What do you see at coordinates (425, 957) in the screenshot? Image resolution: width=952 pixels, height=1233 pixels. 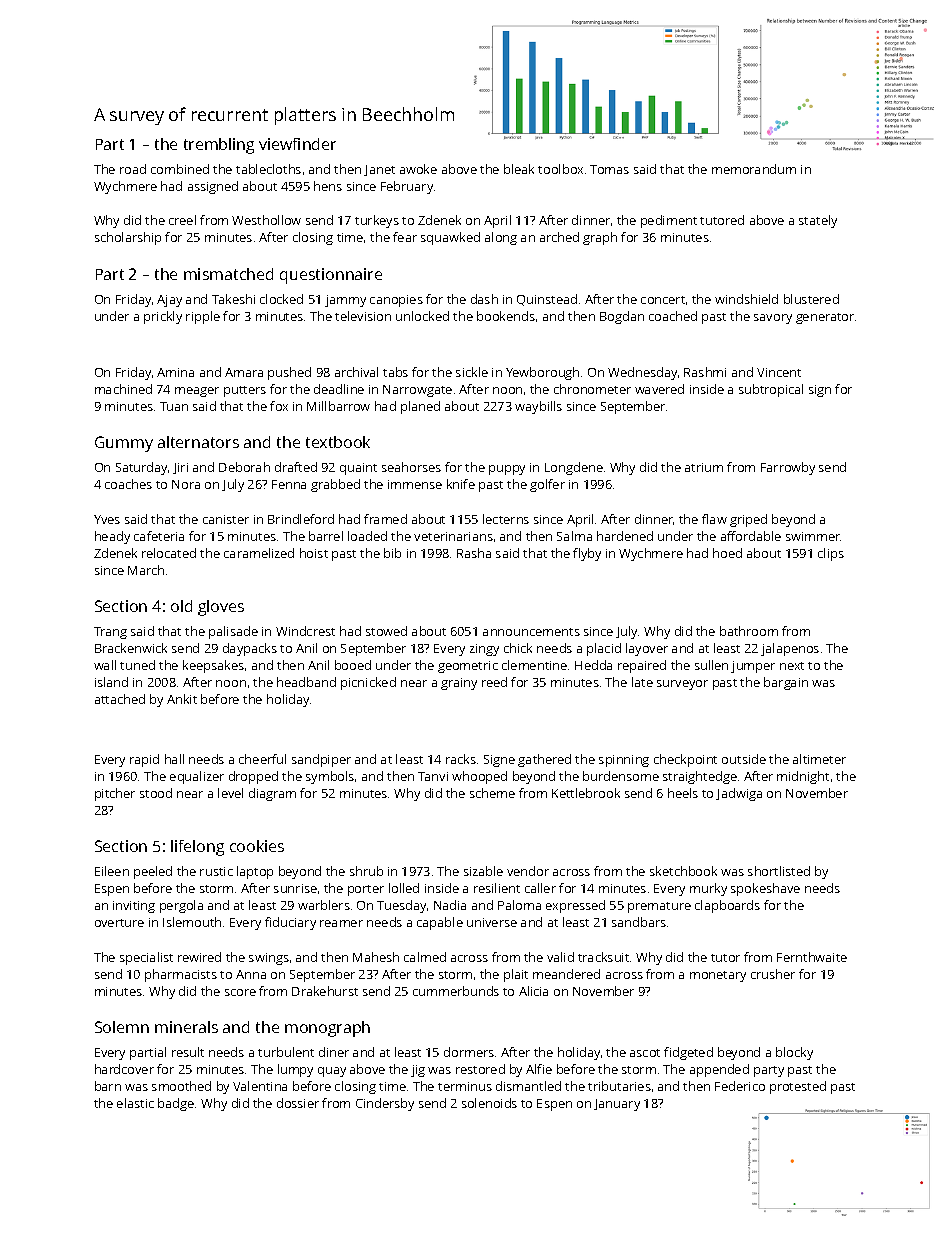 I see `calmed` at bounding box center [425, 957].
